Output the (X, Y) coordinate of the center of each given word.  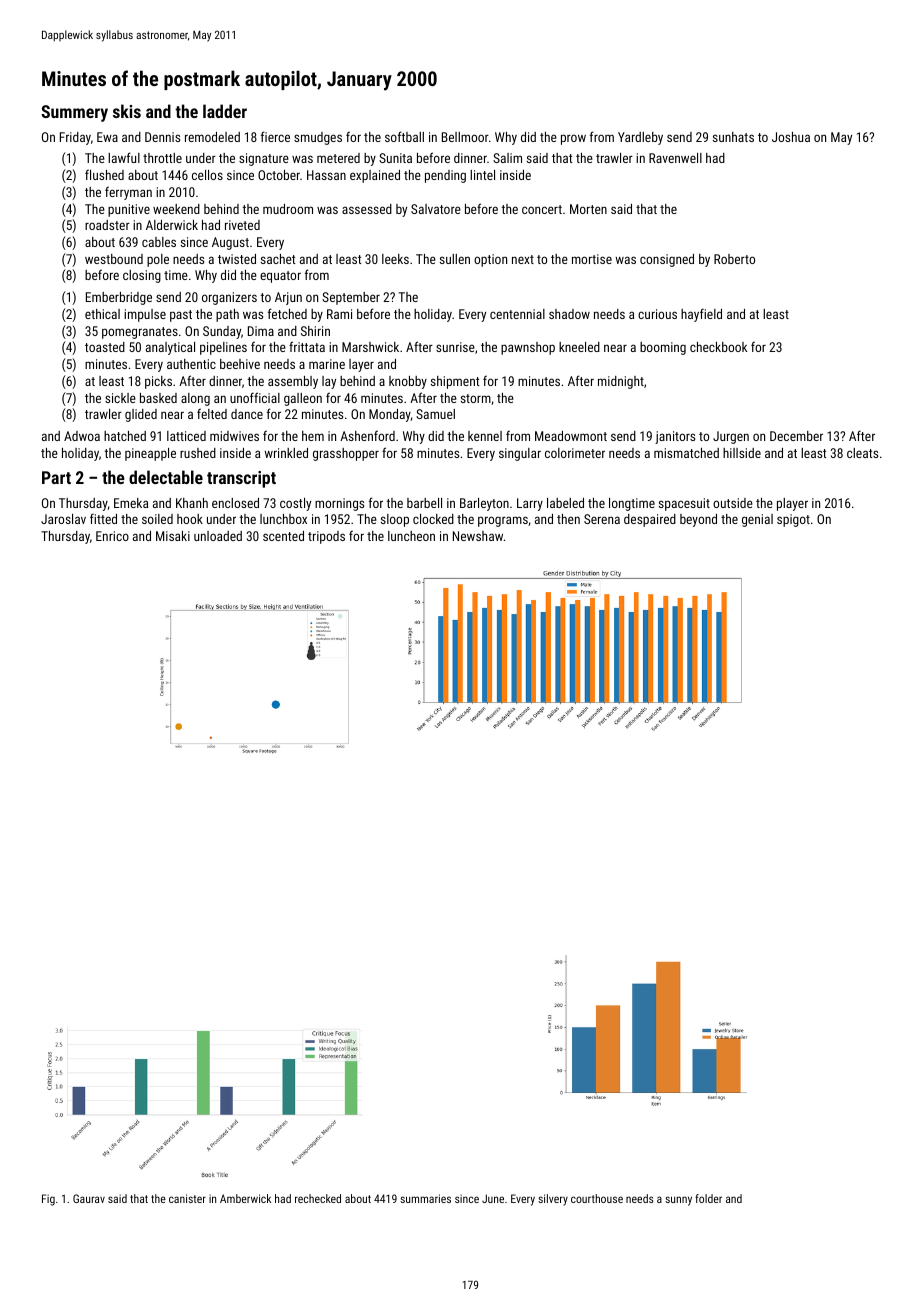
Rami (339, 314)
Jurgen (731, 437)
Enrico (112, 536)
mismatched (686, 453)
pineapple (150, 454)
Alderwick (172, 225)
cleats (862, 453)
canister (187, 1198)
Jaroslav (63, 519)
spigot (793, 520)
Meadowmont (571, 436)
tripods (326, 537)
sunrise (455, 347)
